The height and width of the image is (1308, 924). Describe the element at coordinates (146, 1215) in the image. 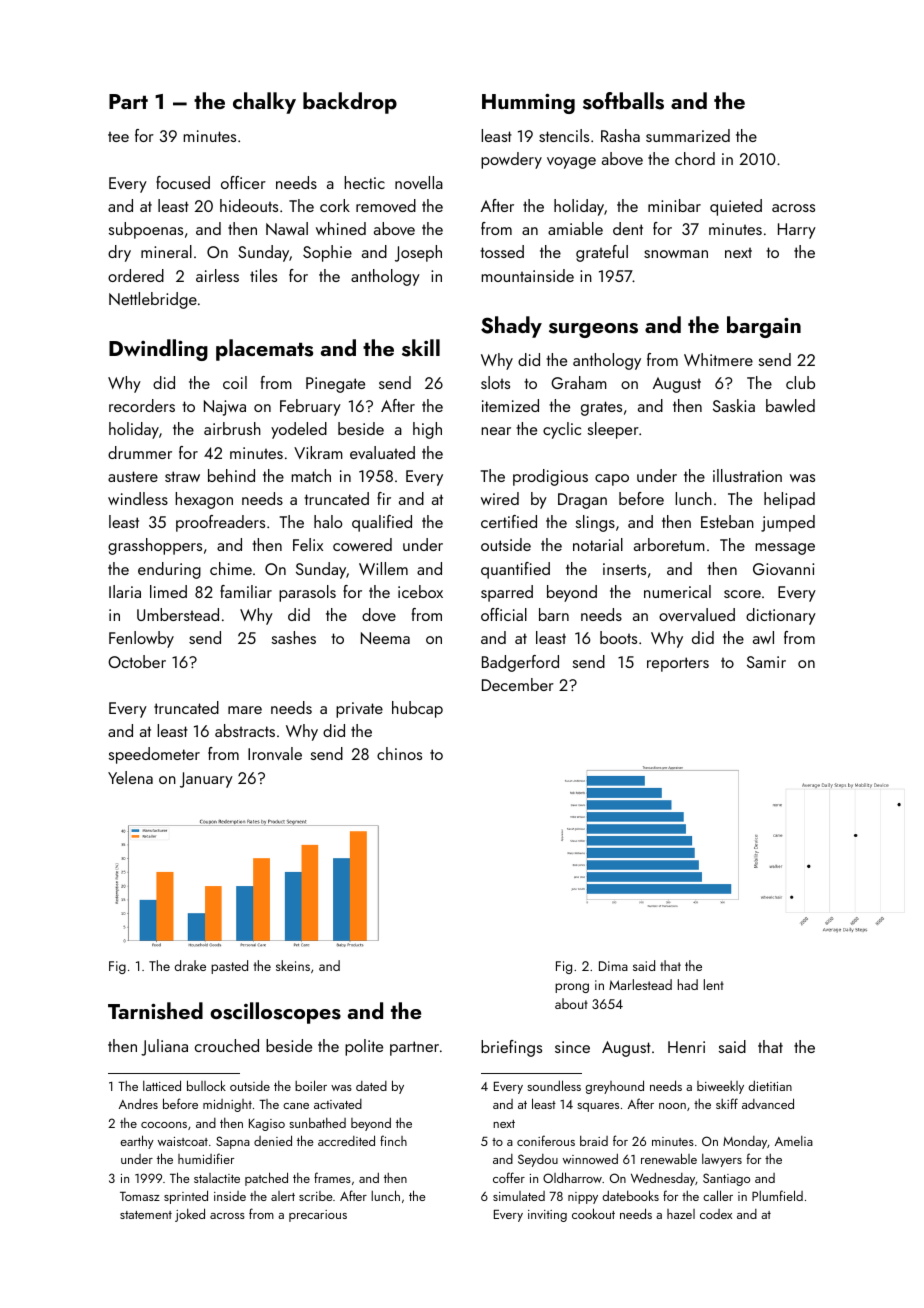

I see `statement` at that location.
